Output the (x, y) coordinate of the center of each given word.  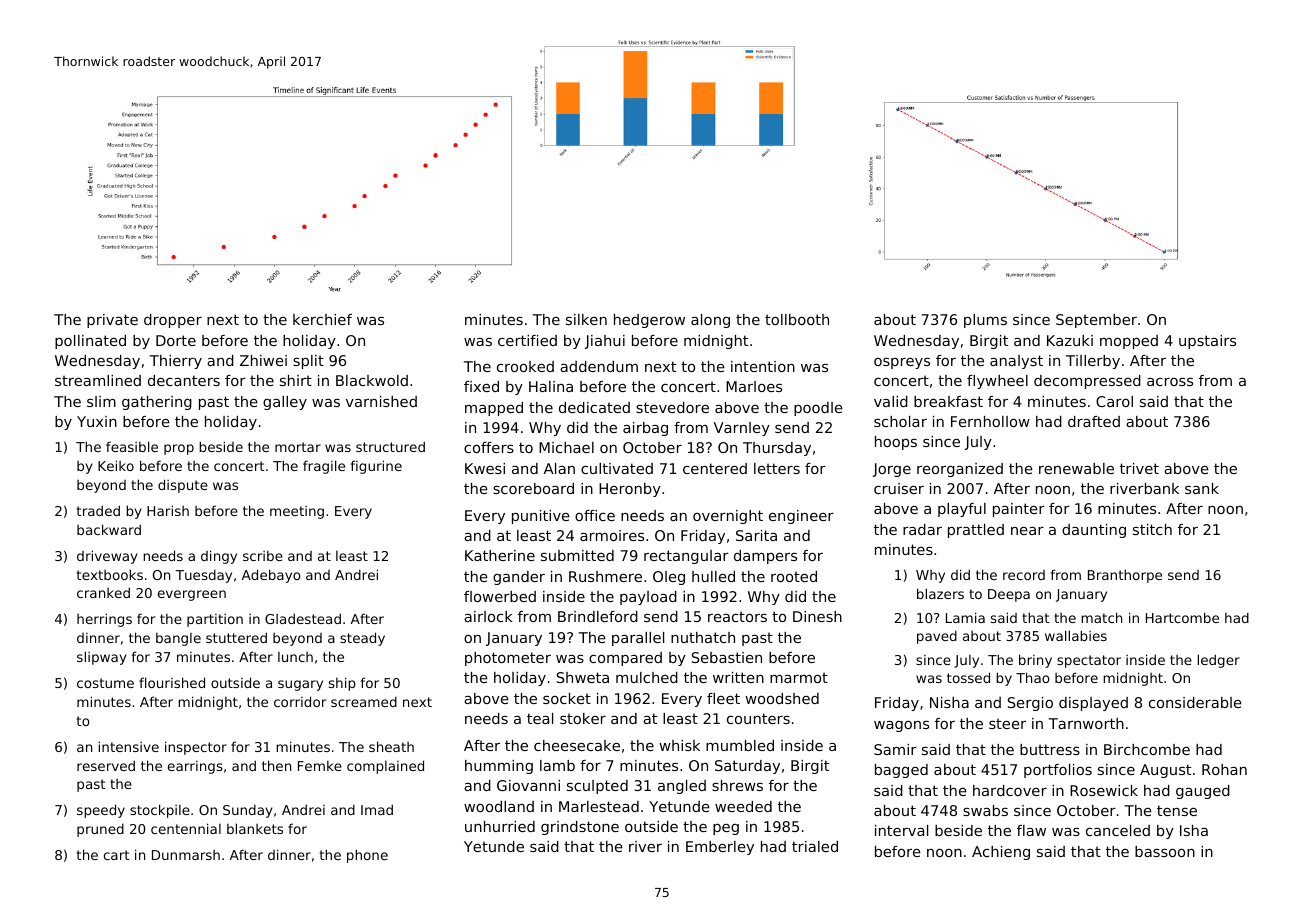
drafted (1094, 421)
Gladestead (303, 618)
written (738, 677)
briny (1035, 661)
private (112, 321)
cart (117, 855)
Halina (551, 386)
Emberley (720, 848)
